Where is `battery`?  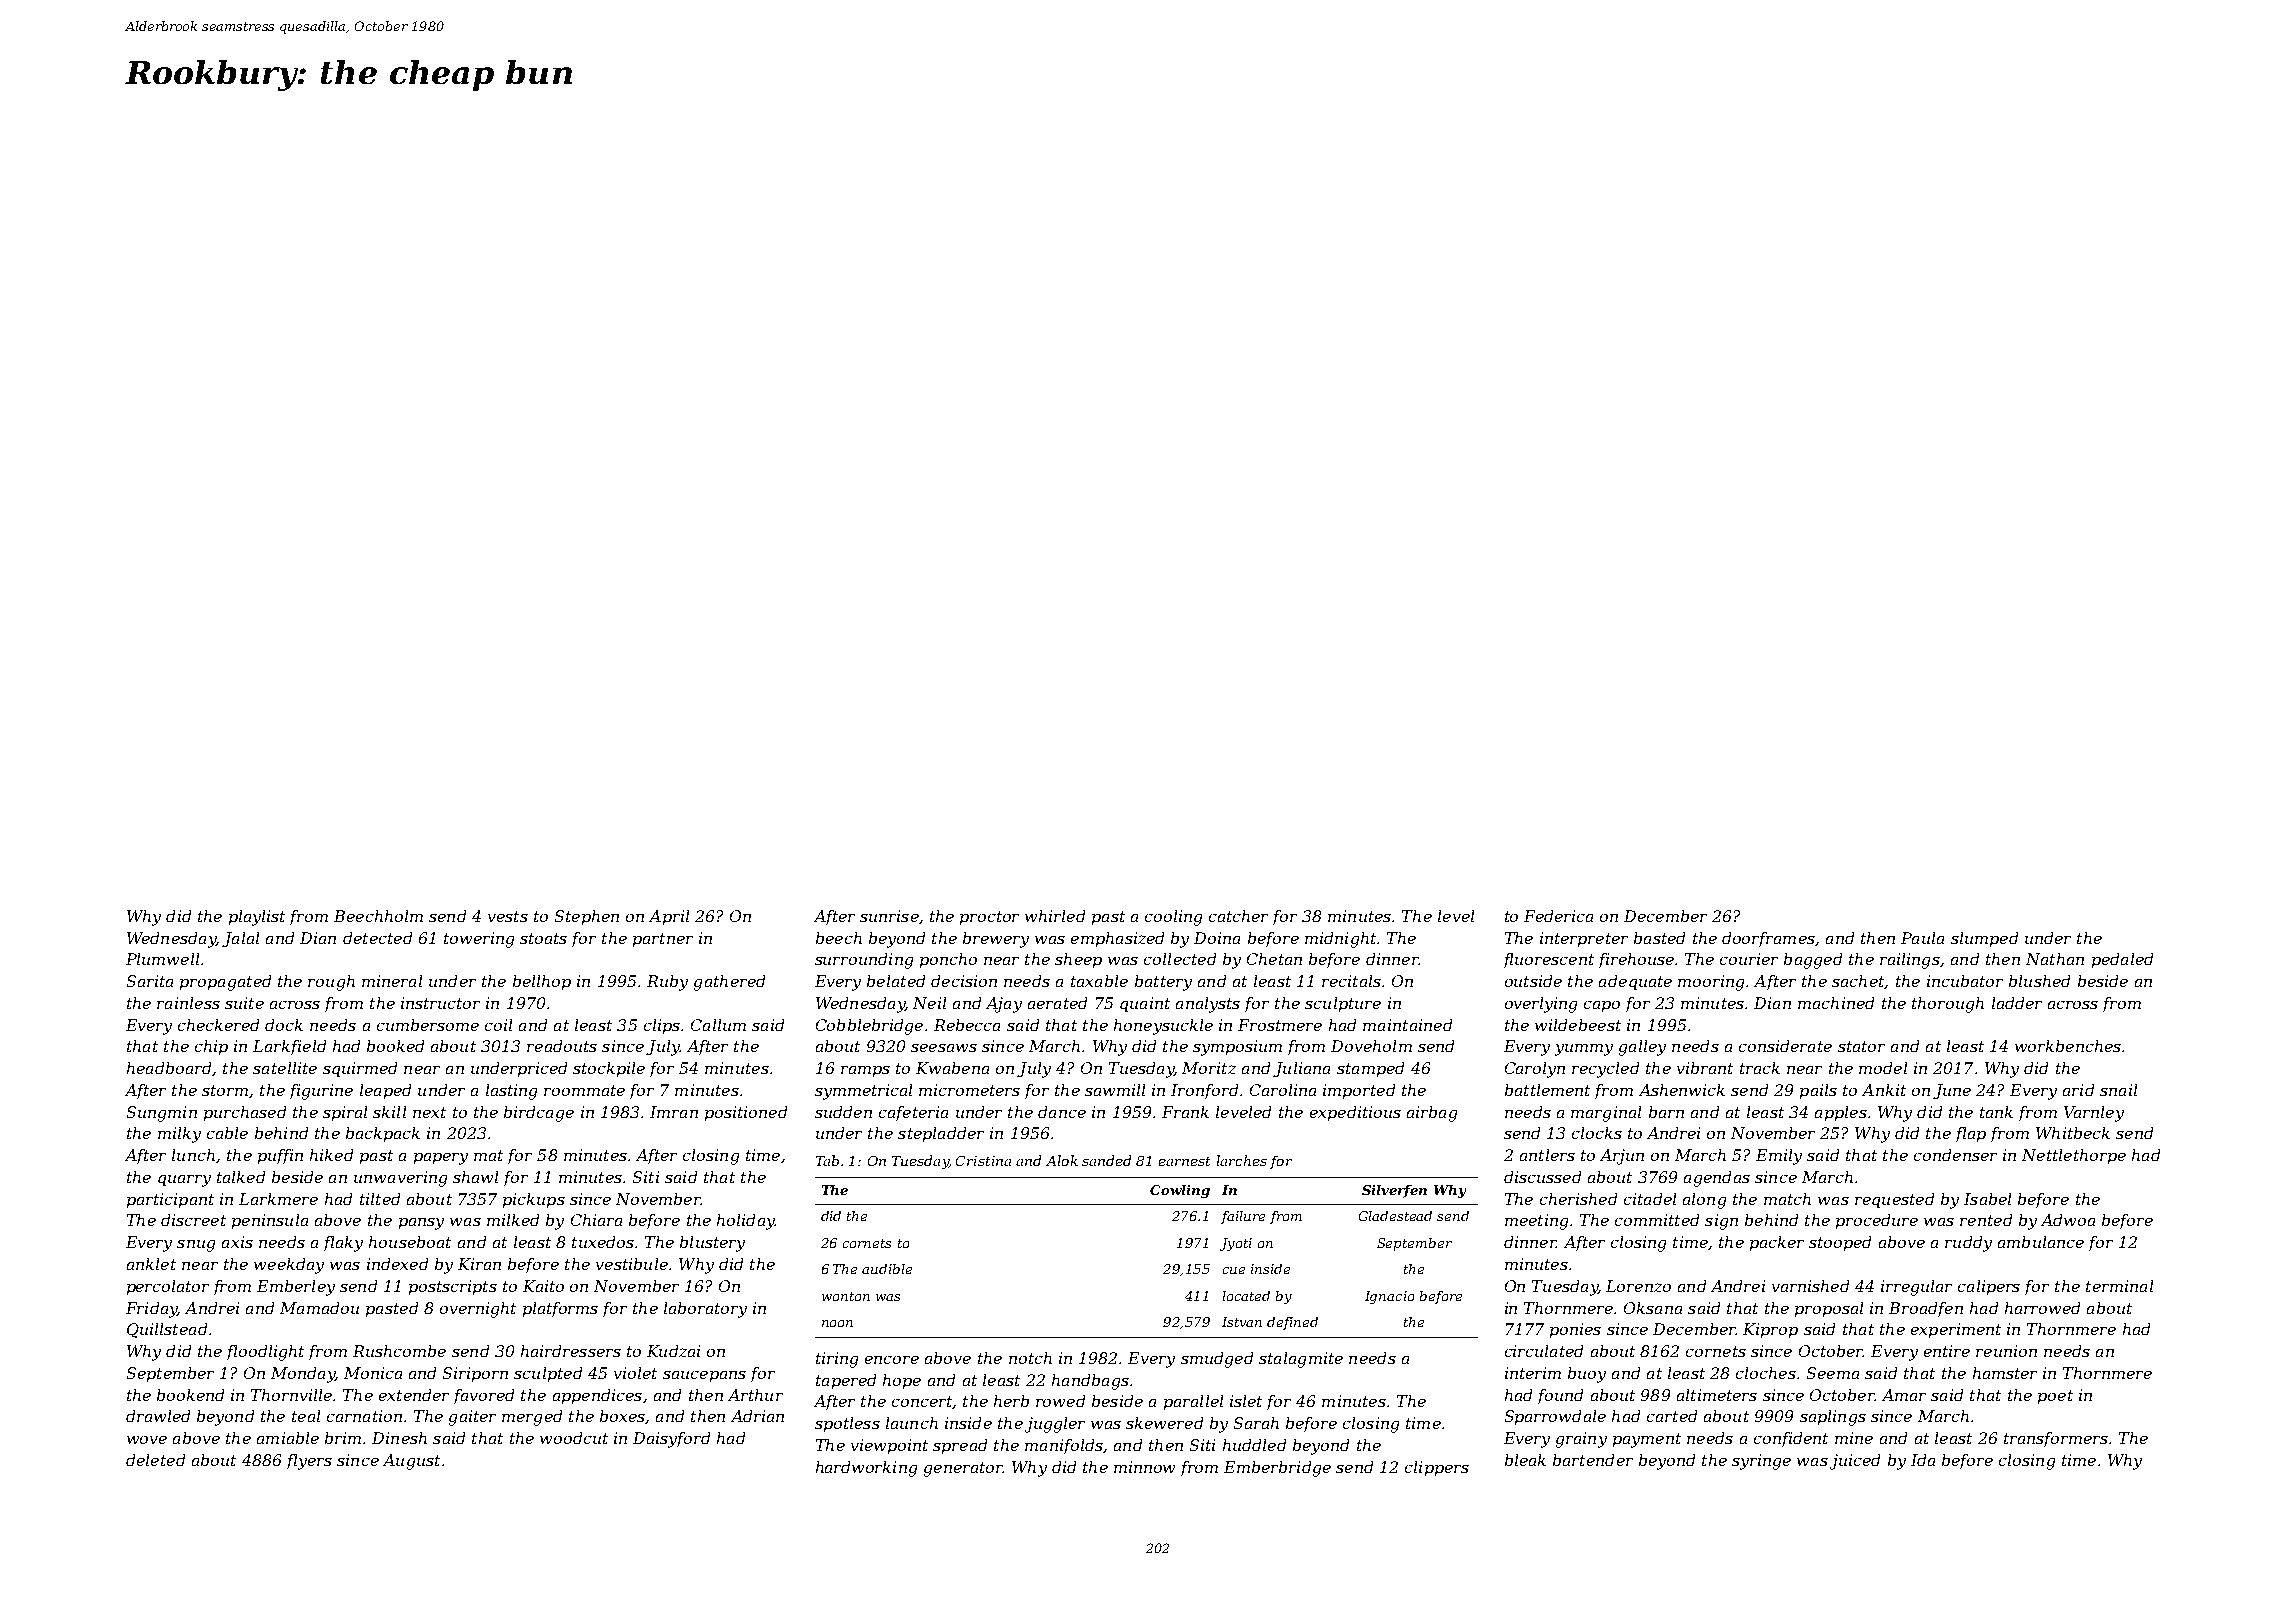 battery is located at coordinates (1163, 983).
